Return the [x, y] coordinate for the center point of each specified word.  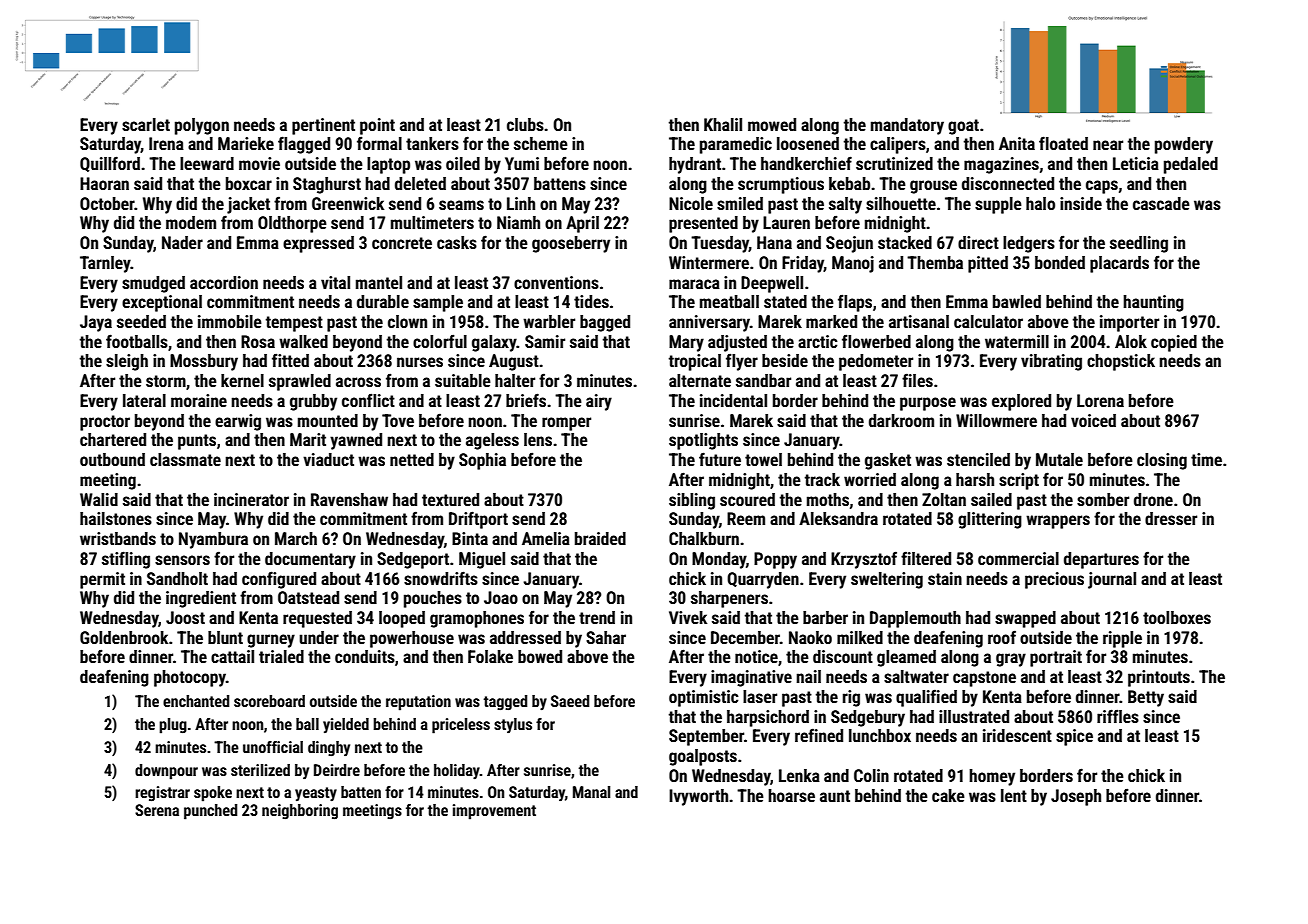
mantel [379, 282]
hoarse [791, 795]
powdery [1184, 145]
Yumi [522, 163]
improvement [494, 812]
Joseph [1076, 797]
